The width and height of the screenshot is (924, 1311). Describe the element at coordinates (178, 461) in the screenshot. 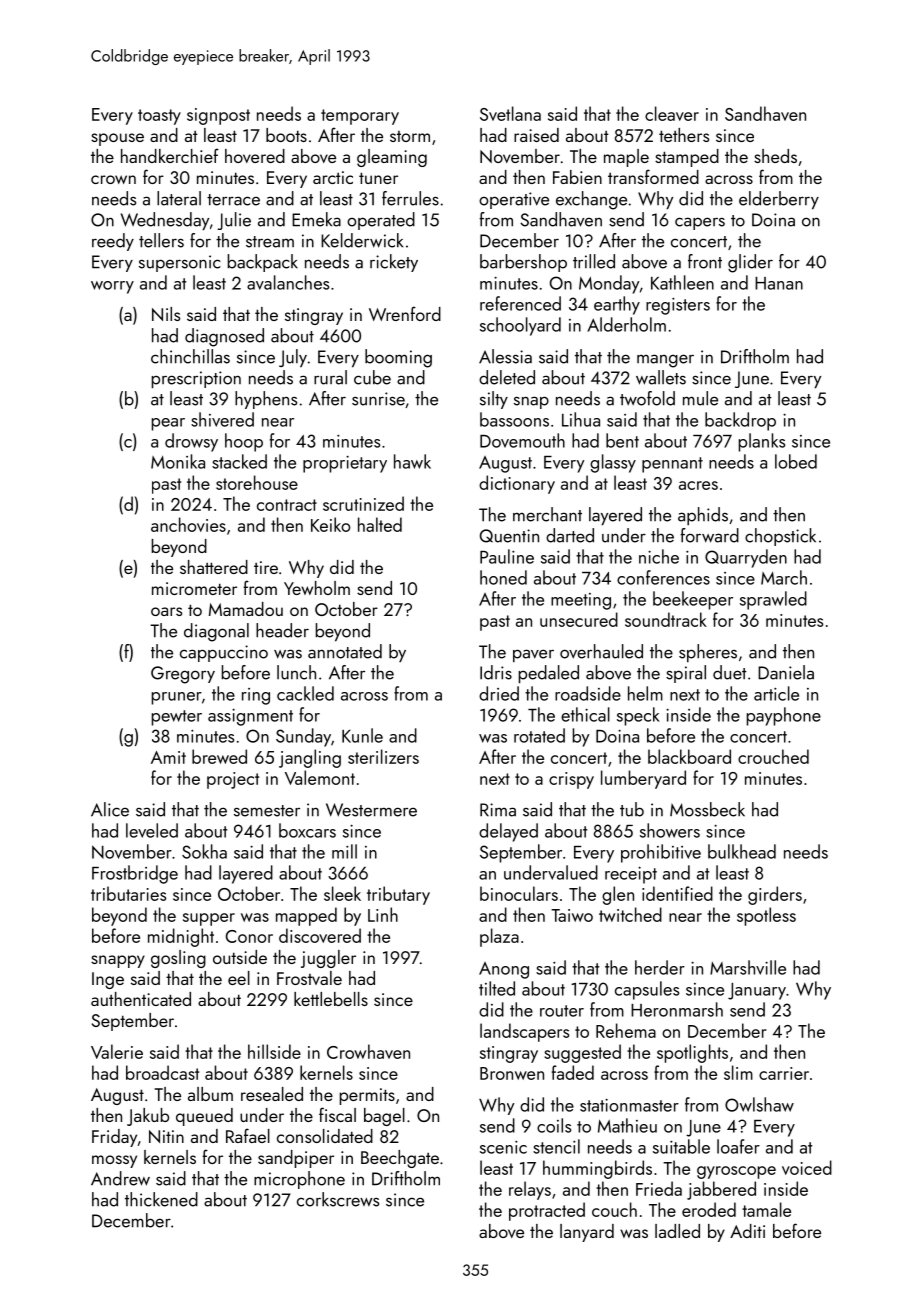

I see `Monika` at that location.
